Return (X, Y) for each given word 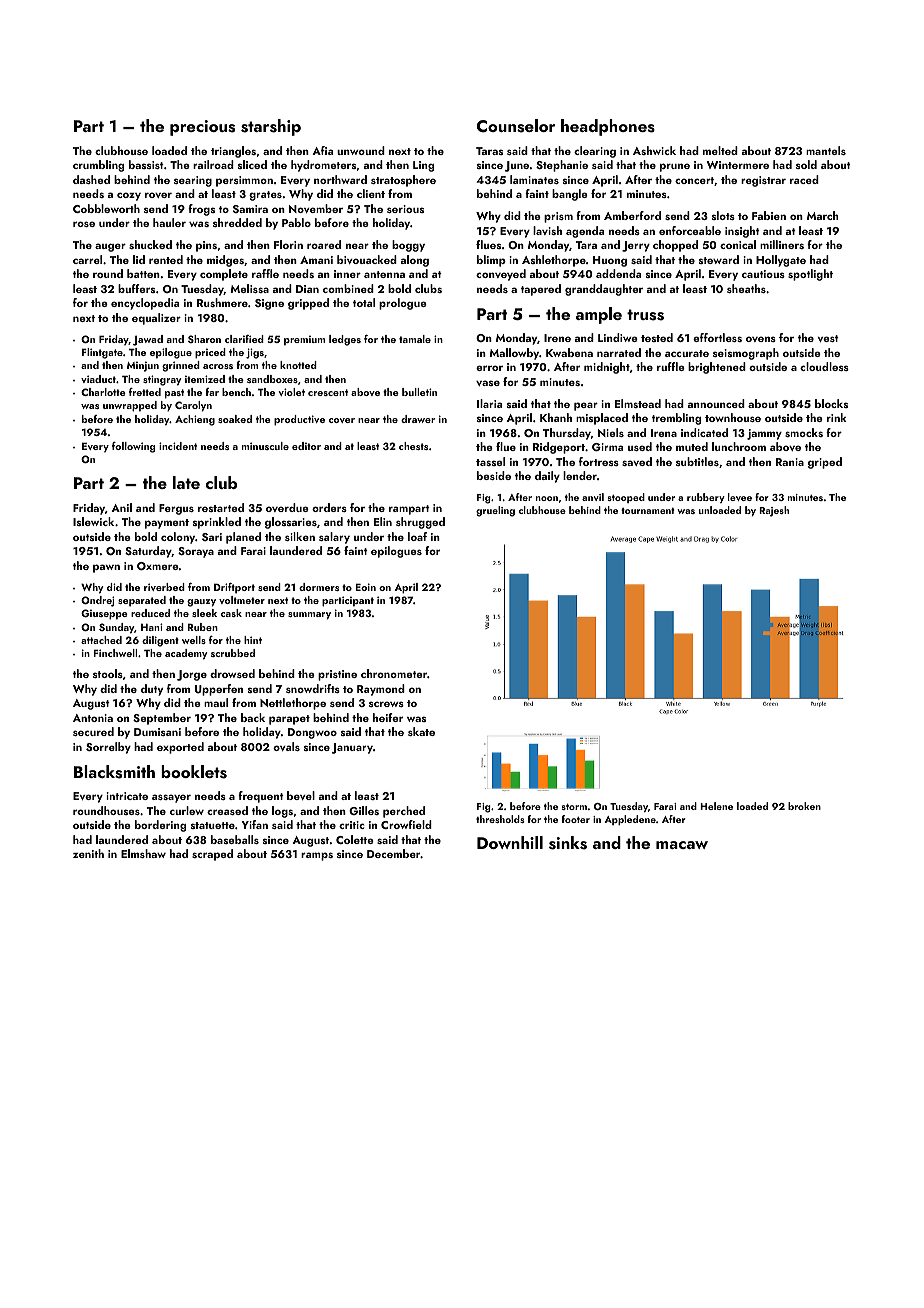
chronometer (394, 673)
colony (178, 538)
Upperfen (219, 690)
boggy (408, 246)
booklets (194, 772)
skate (421, 731)
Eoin (366, 587)
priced (210, 353)
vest (828, 338)
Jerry (636, 246)
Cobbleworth (106, 208)
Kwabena (569, 352)
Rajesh (774, 511)
